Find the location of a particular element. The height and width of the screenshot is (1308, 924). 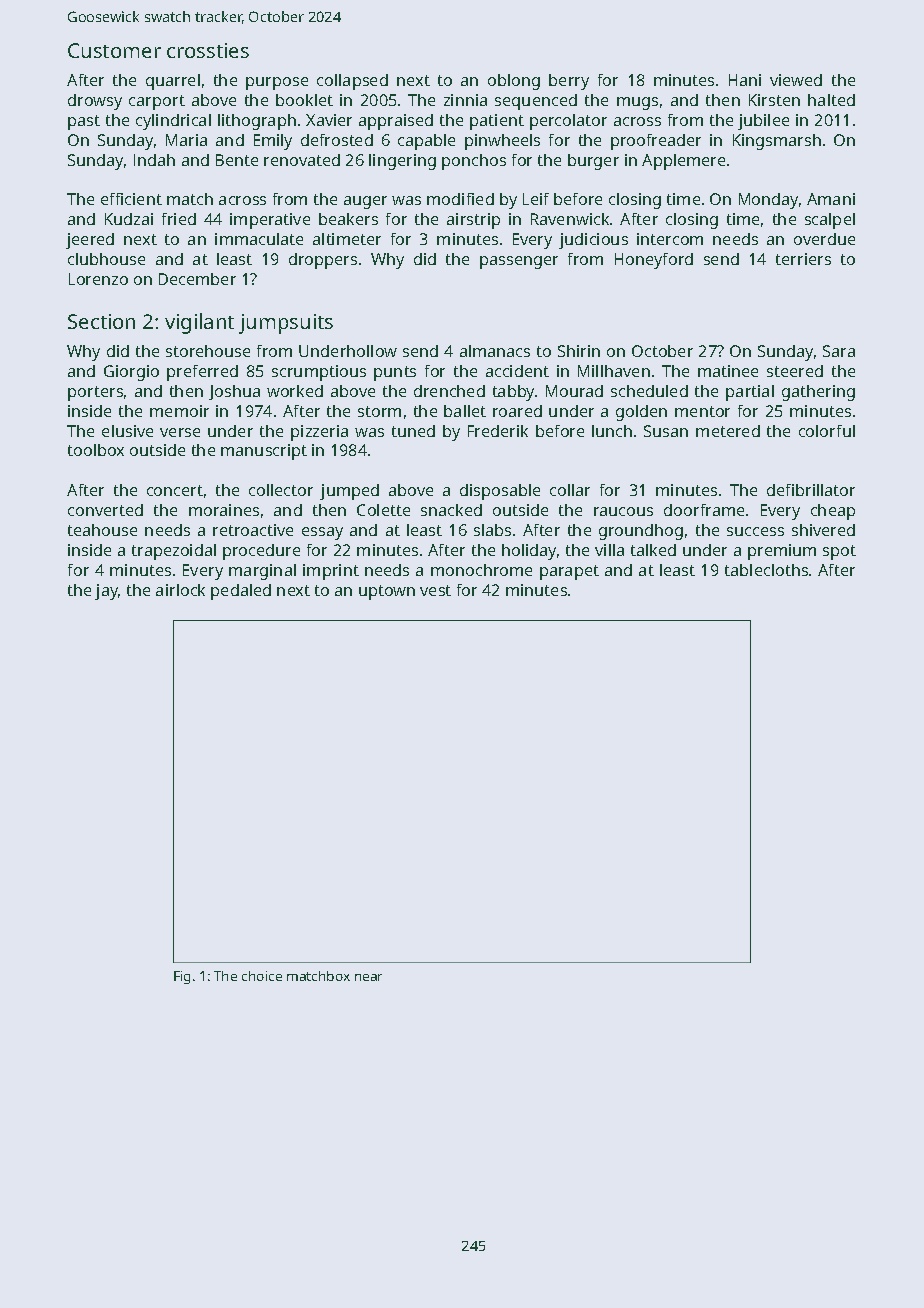

choice is located at coordinates (262, 976).
